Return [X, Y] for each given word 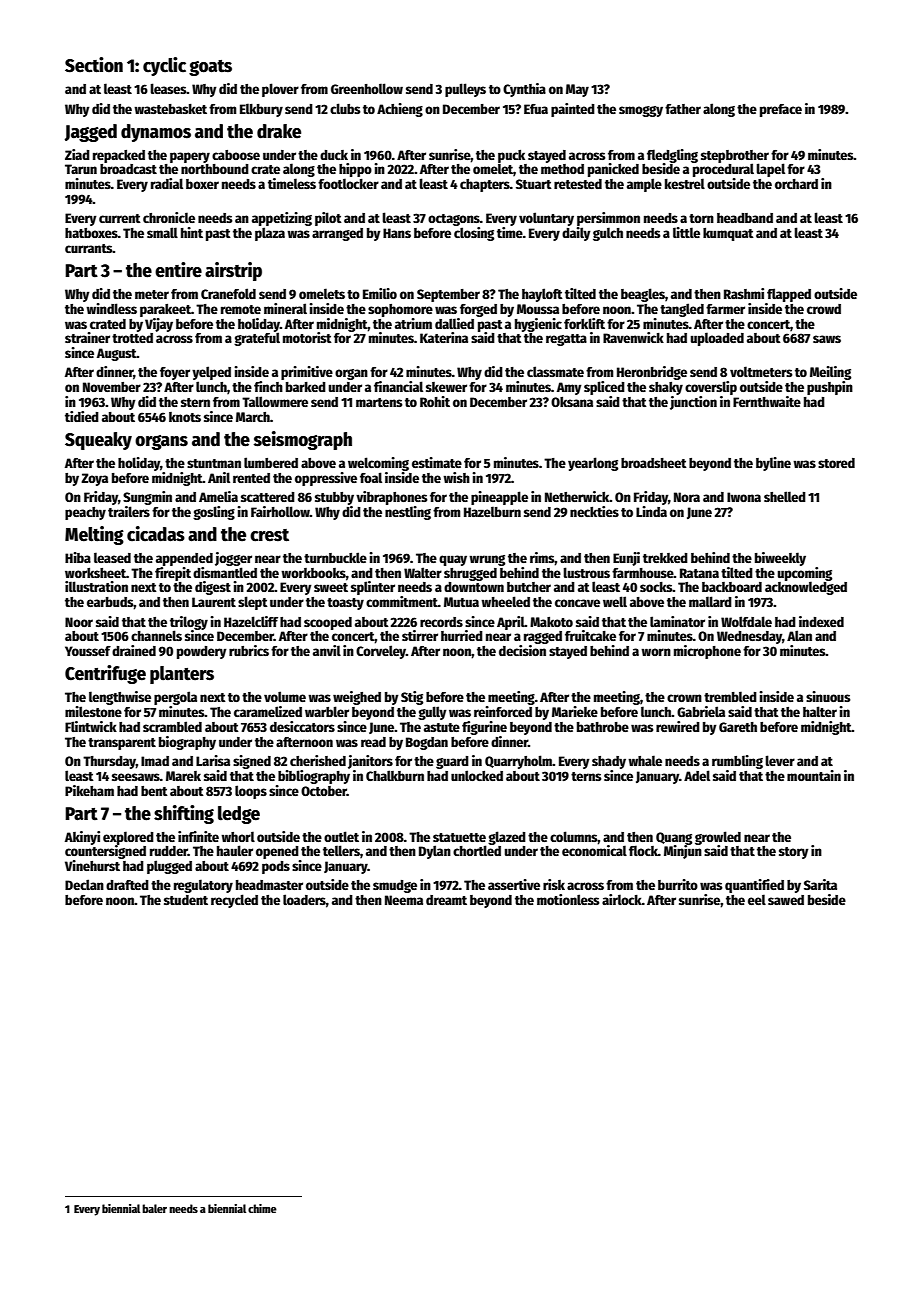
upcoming [805, 574]
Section [94, 65]
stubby [334, 498]
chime [262, 1208]
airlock [622, 899]
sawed [786, 900]
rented [251, 478]
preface [781, 110]
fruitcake [590, 635]
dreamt [446, 900]
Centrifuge [105, 674]
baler [154, 1208]
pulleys [465, 90]
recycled [234, 901]
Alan [799, 635]
